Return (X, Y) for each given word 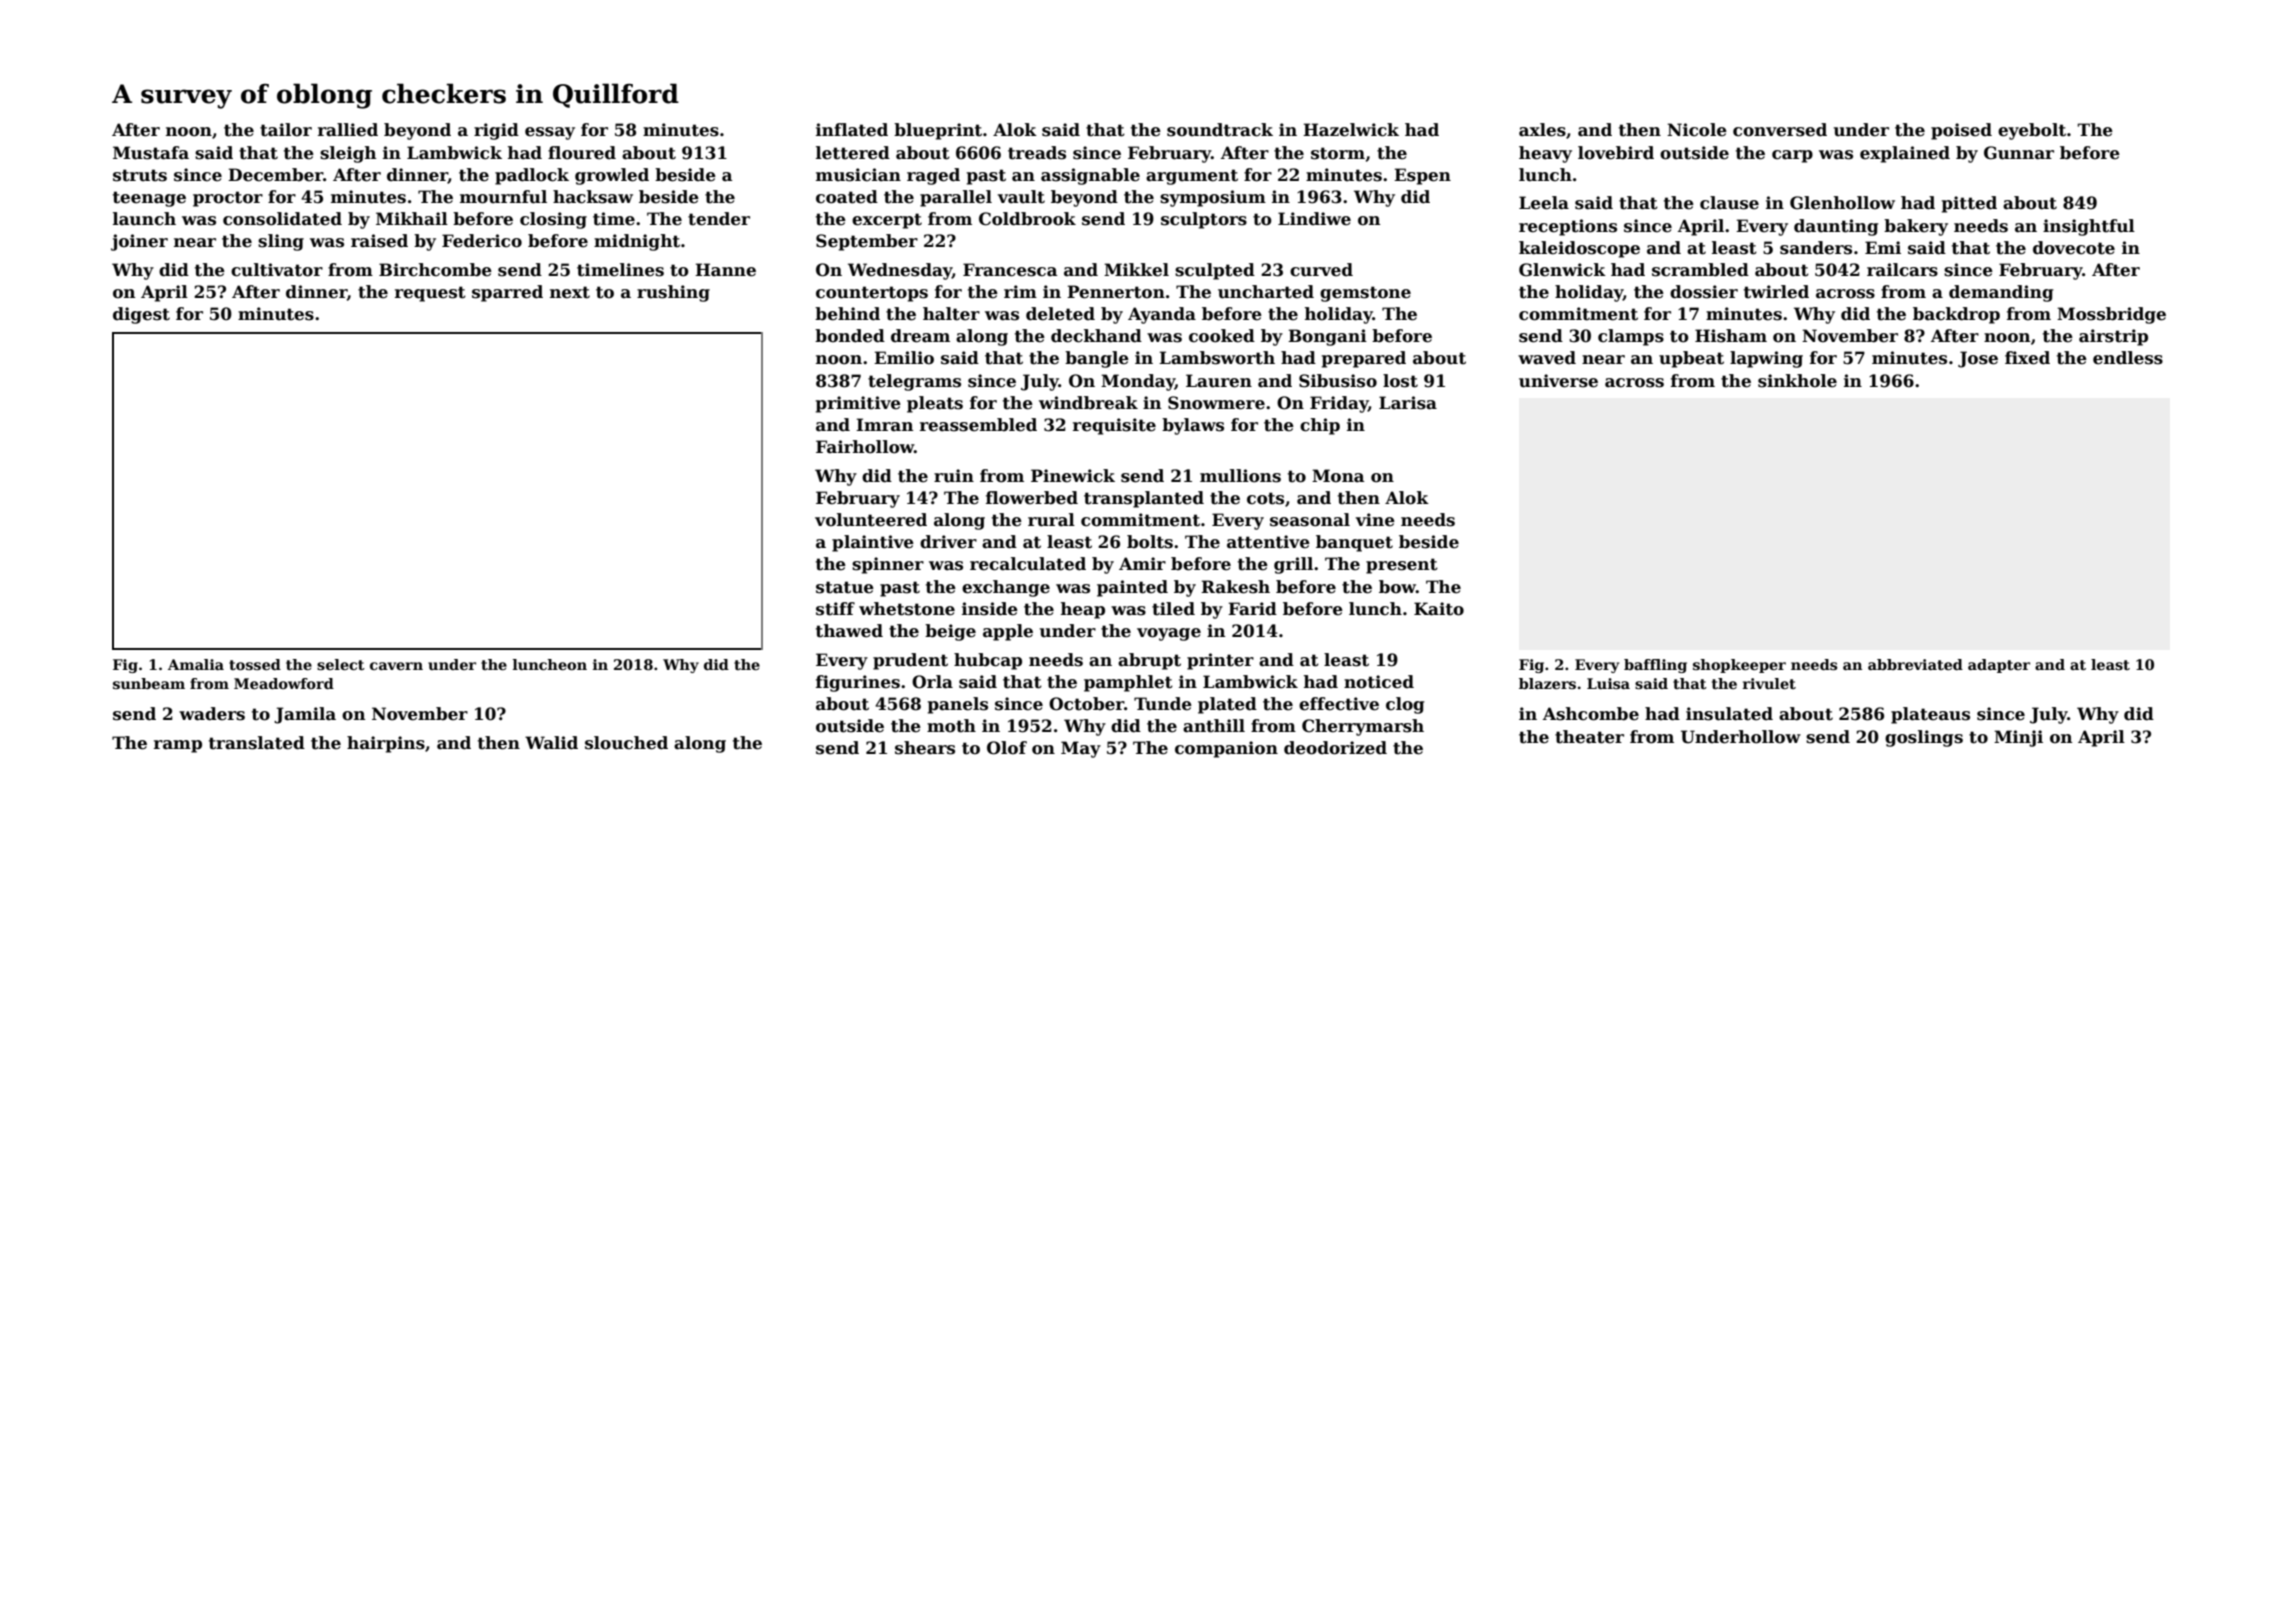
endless (2128, 358)
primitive (858, 404)
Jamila (305, 715)
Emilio (904, 358)
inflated (852, 130)
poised (1961, 131)
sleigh (348, 154)
